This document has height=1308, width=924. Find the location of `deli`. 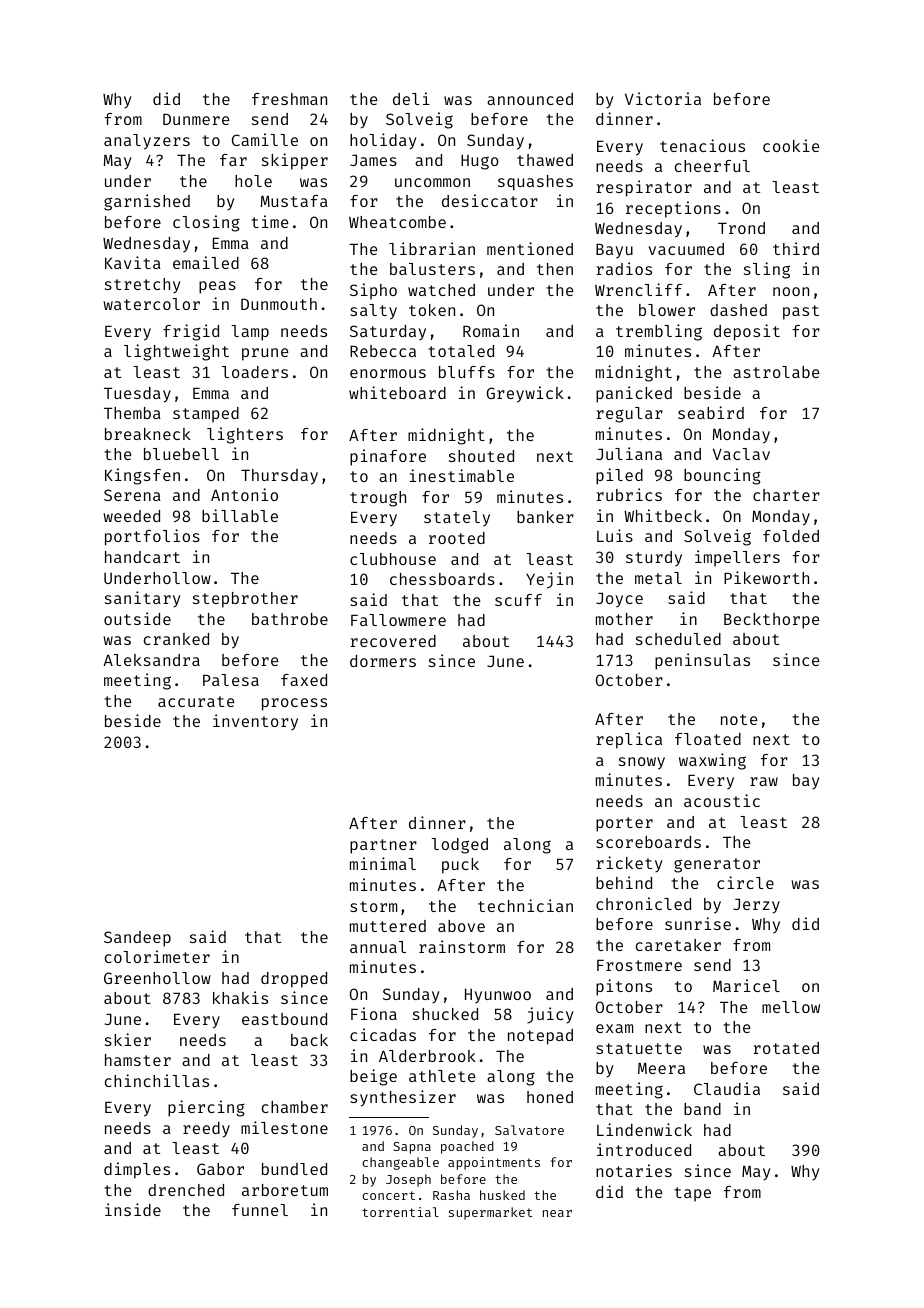

deli is located at coordinates (411, 98).
